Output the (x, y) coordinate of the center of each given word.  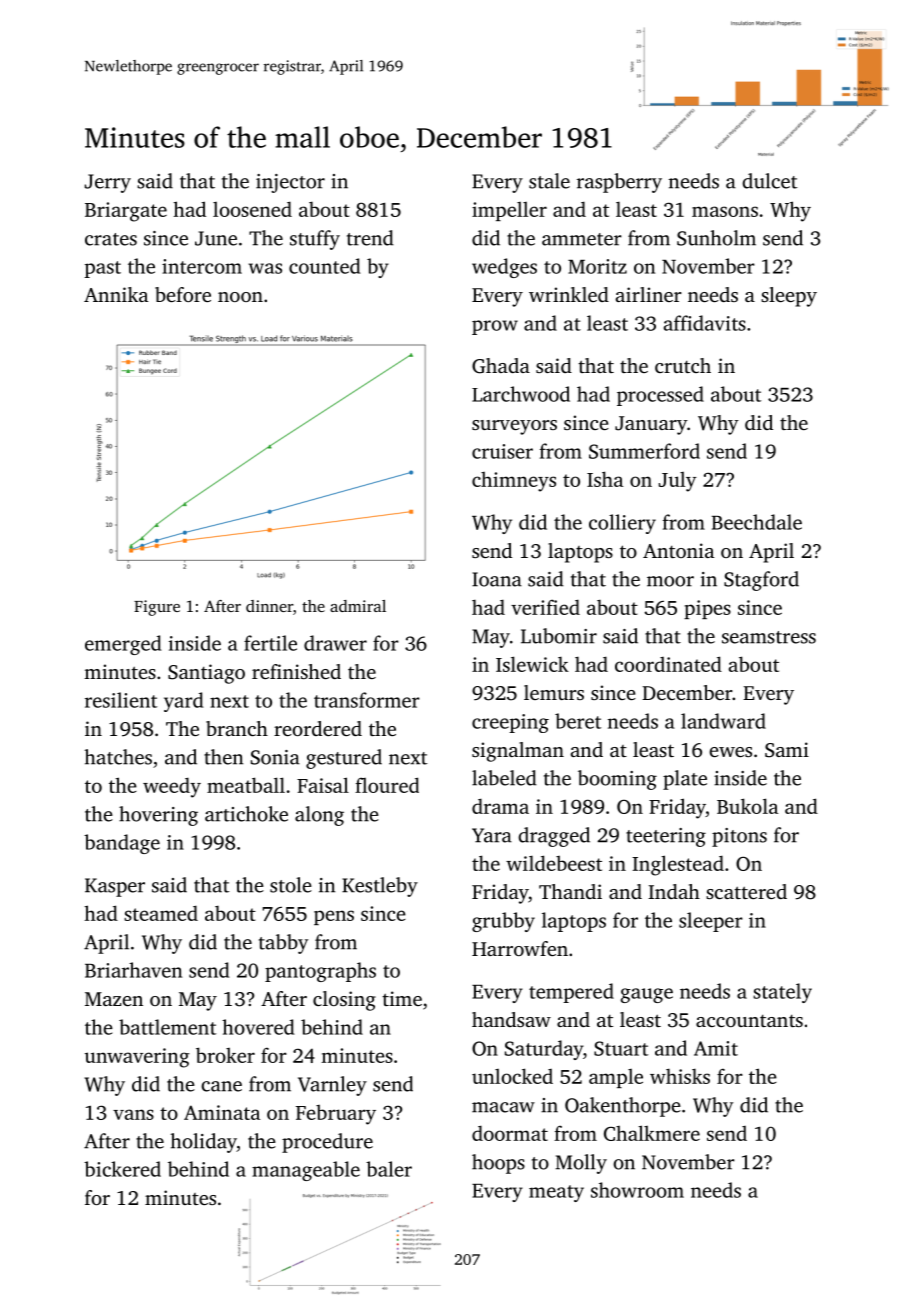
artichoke (246, 814)
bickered (122, 1169)
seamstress (769, 637)
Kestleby (380, 887)
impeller (509, 211)
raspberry (619, 183)
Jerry (108, 183)
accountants (749, 1021)
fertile (270, 643)
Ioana (497, 579)
